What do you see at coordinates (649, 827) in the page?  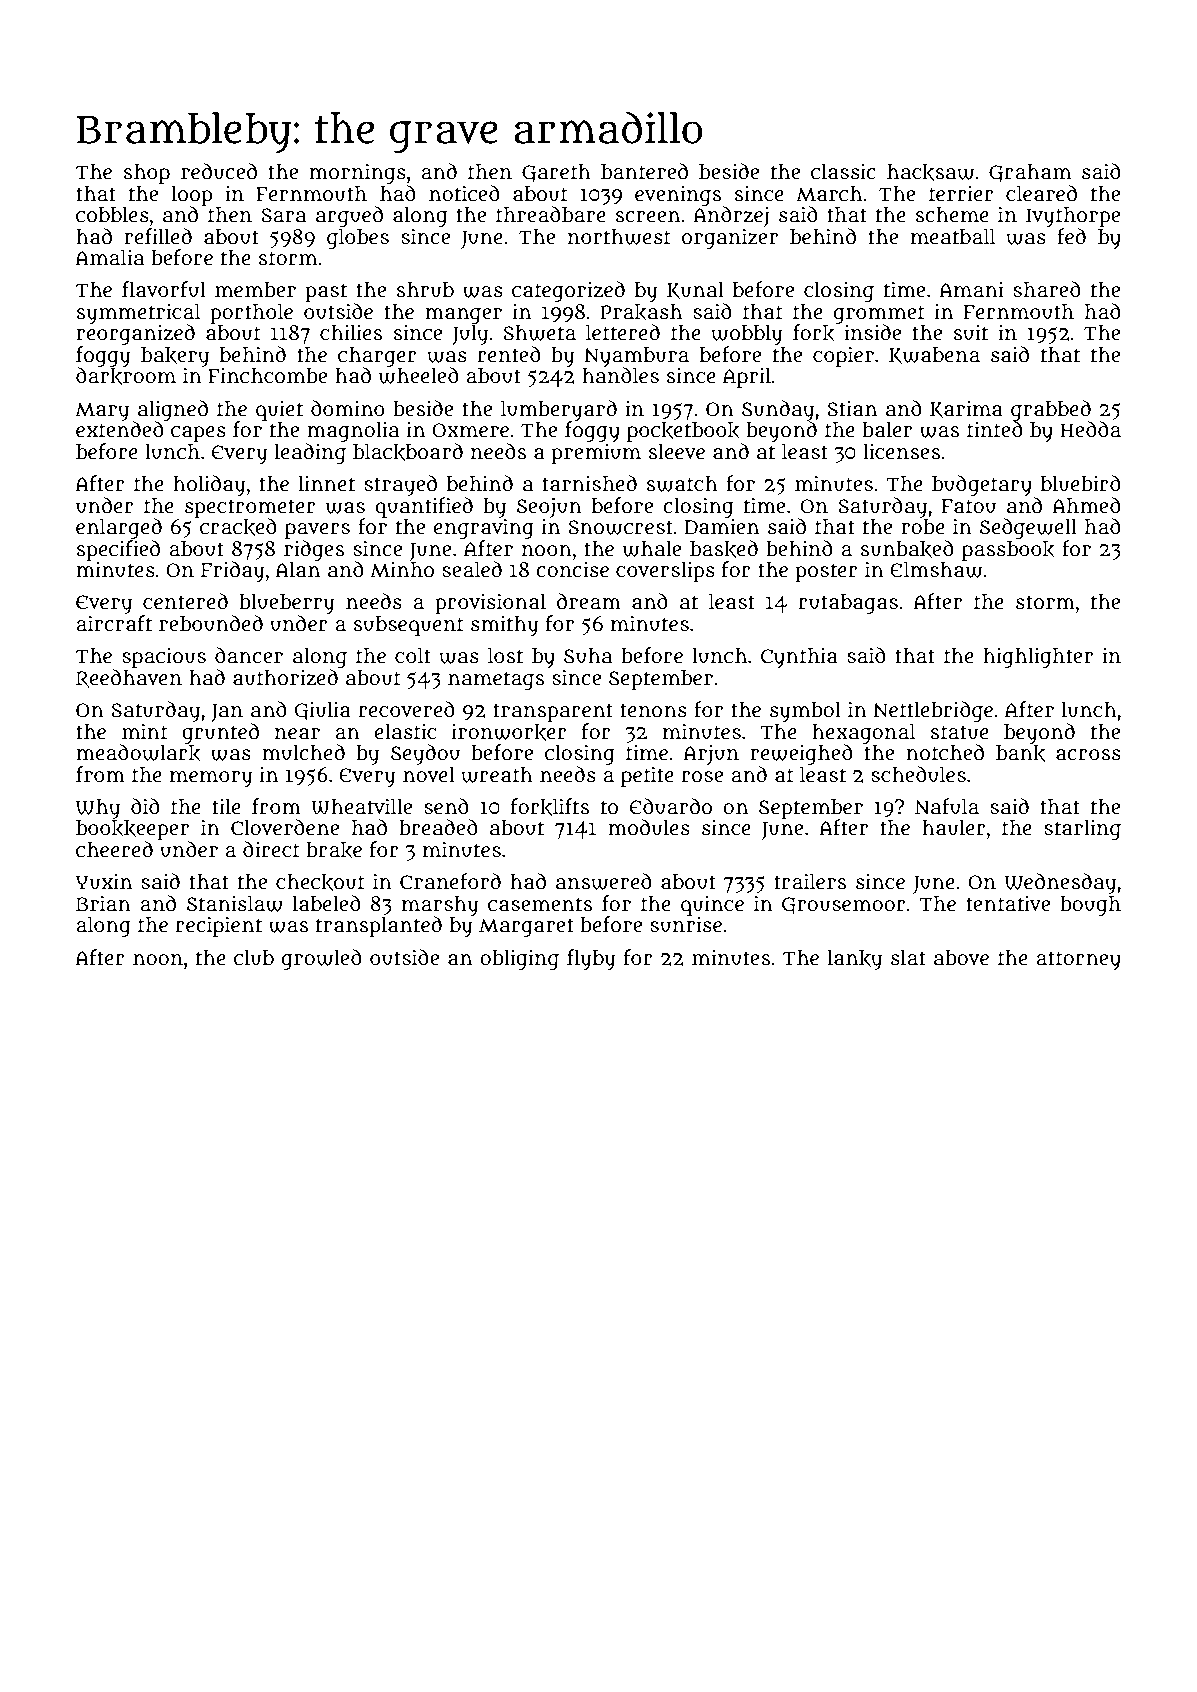 I see `modules` at bounding box center [649, 827].
